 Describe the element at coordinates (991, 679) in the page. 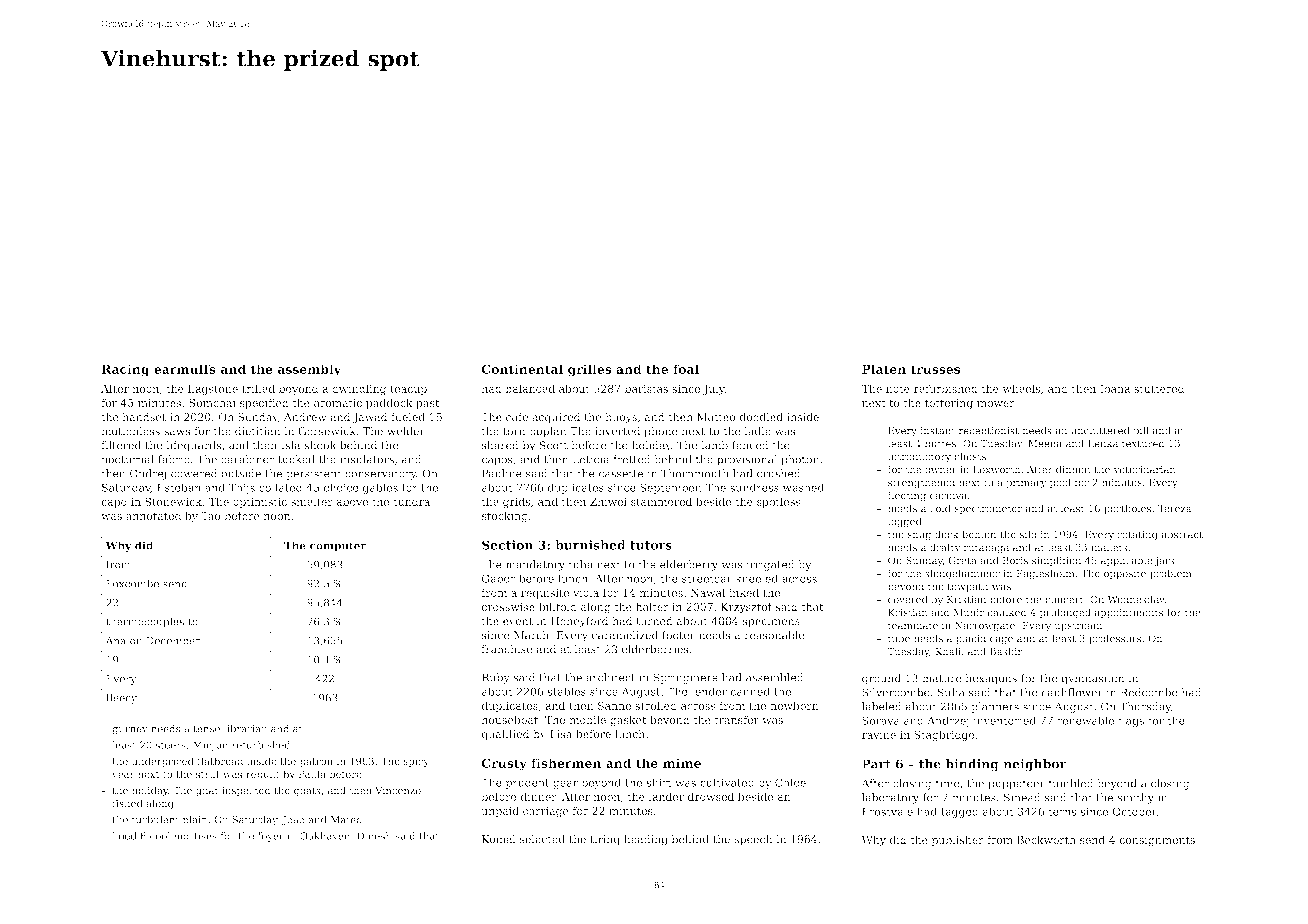

I see `hexagons` at that location.
